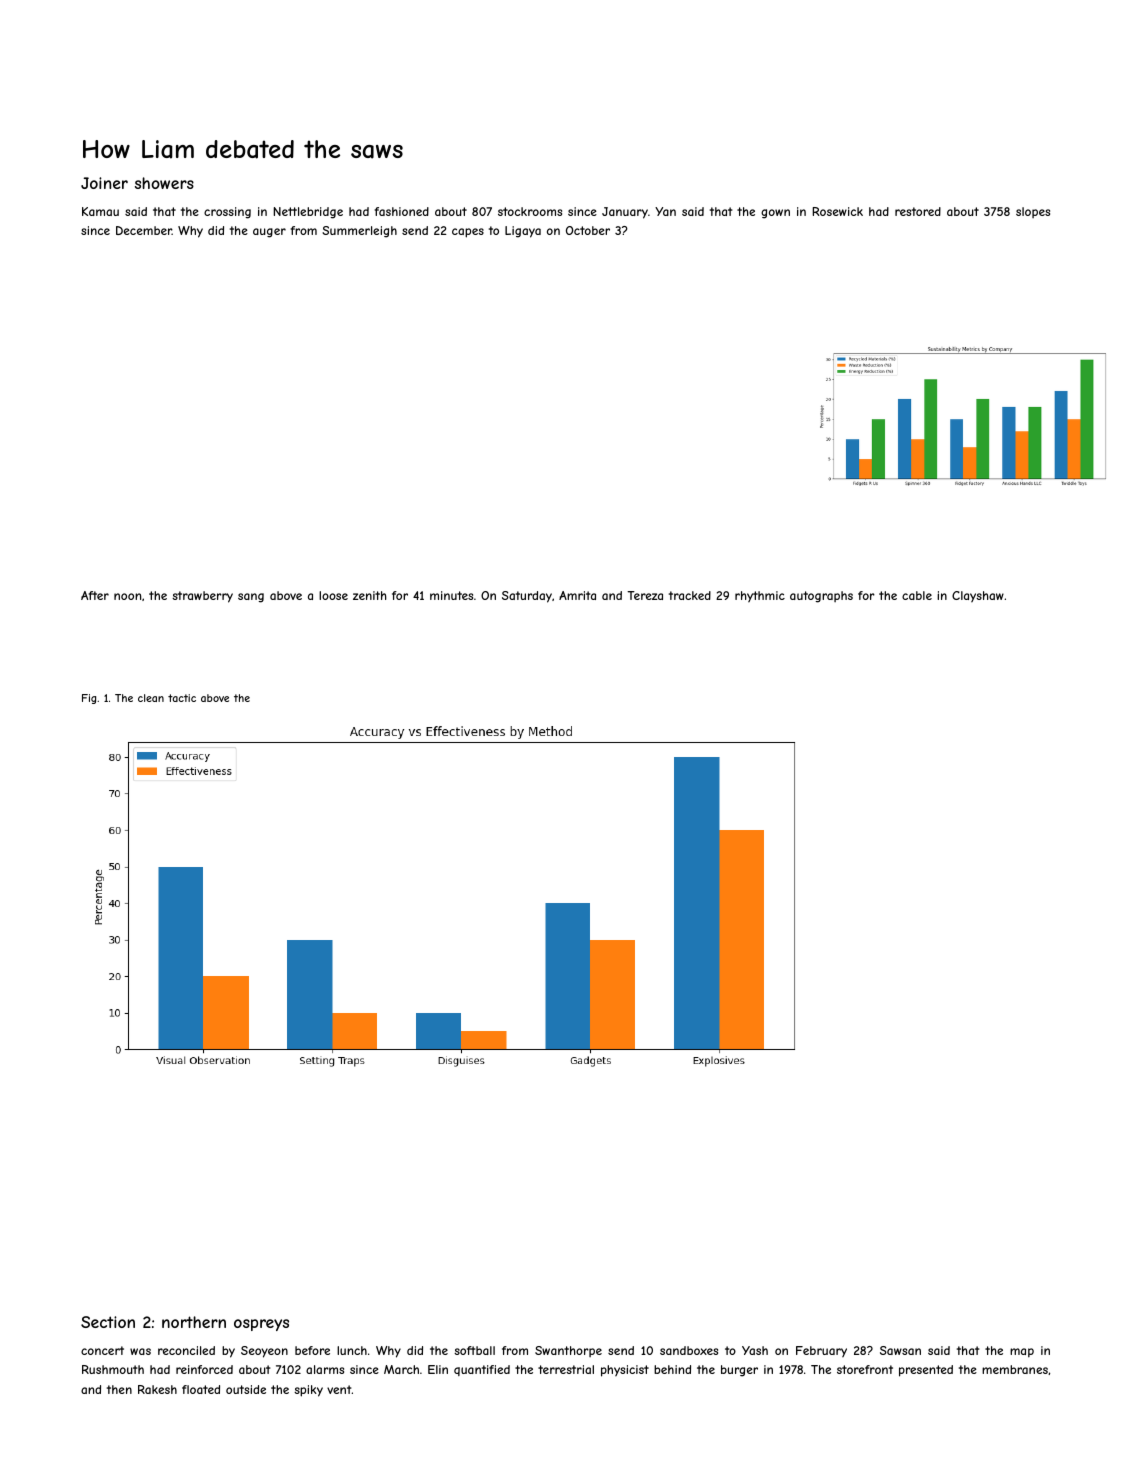 This screenshot has height=1465, width=1132. Describe the element at coordinates (523, 232) in the screenshot. I see `Ligaya` at that location.
